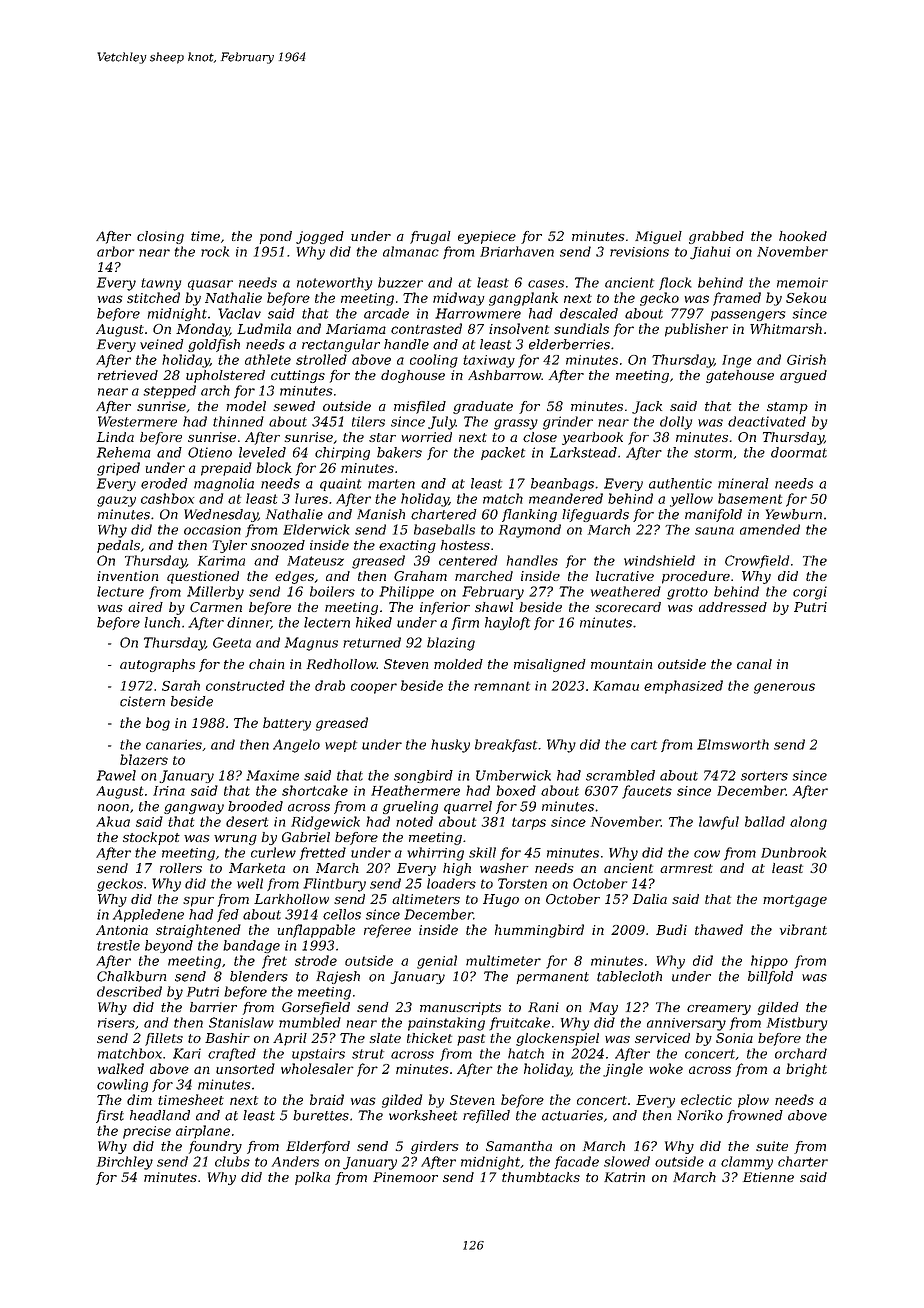  Describe the element at coordinates (430, 237) in the screenshot. I see `frugal` at that location.
